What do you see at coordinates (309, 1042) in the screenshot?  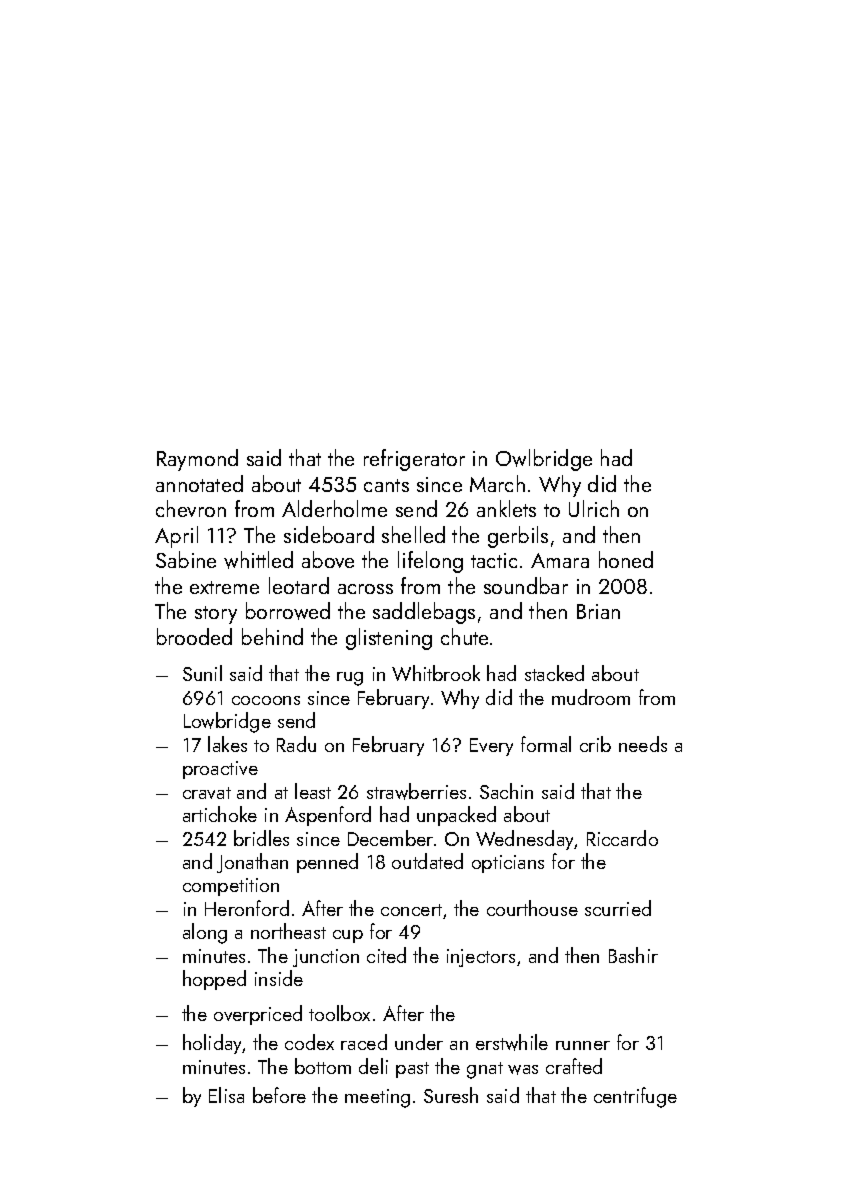 I see `codex` at bounding box center [309, 1042].
